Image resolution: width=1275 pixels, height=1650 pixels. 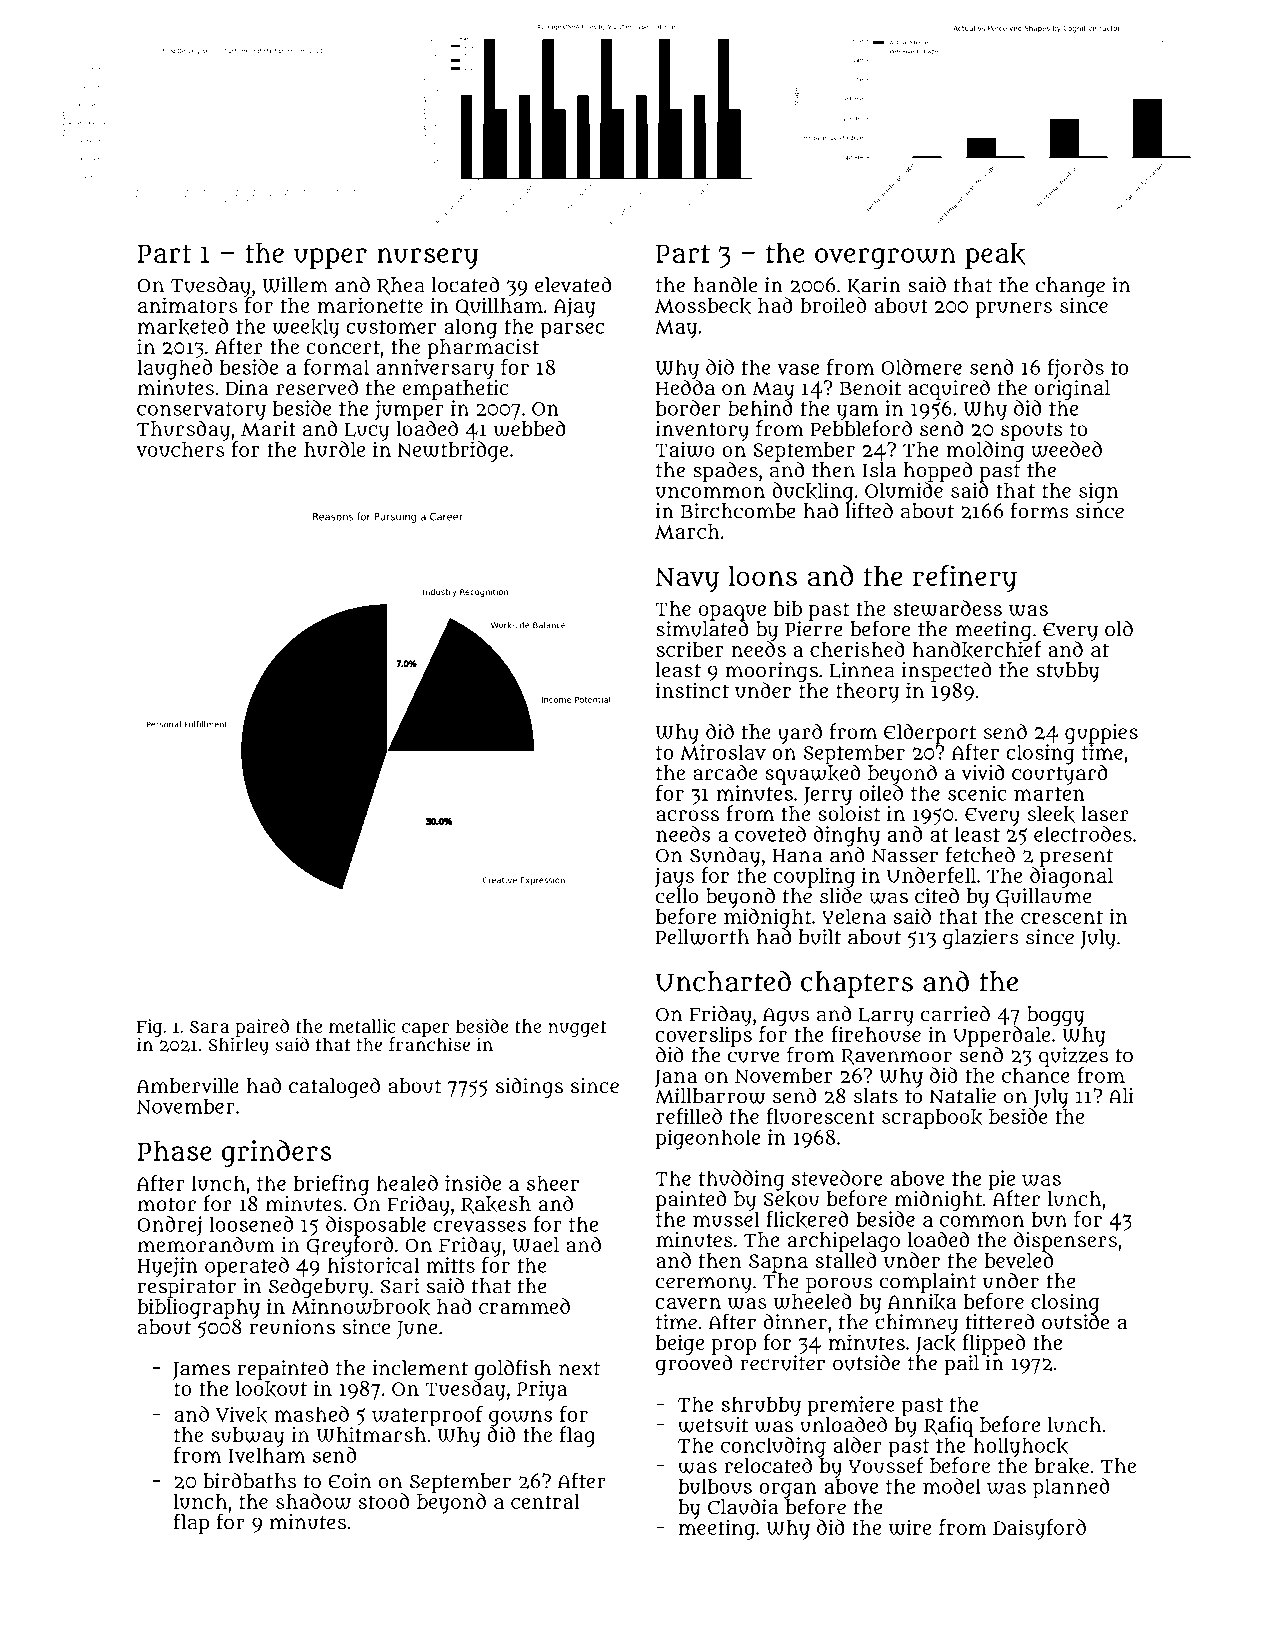 What do you see at coordinates (916, 1324) in the screenshot?
I see `chimney` at bounding box center [916, 1324].
